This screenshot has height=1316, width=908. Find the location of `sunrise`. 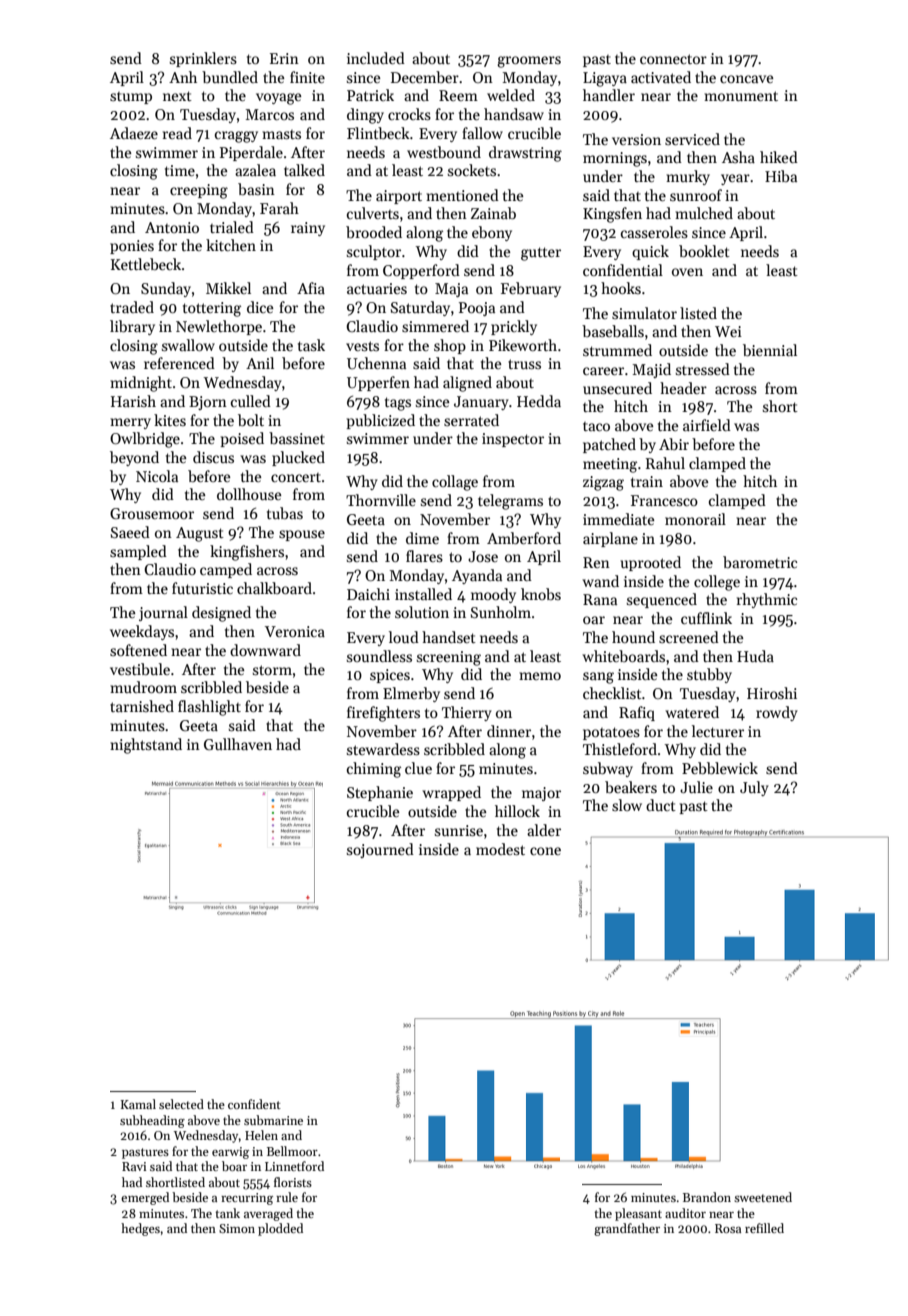

sunrise is located at coordinates (459, 830).
